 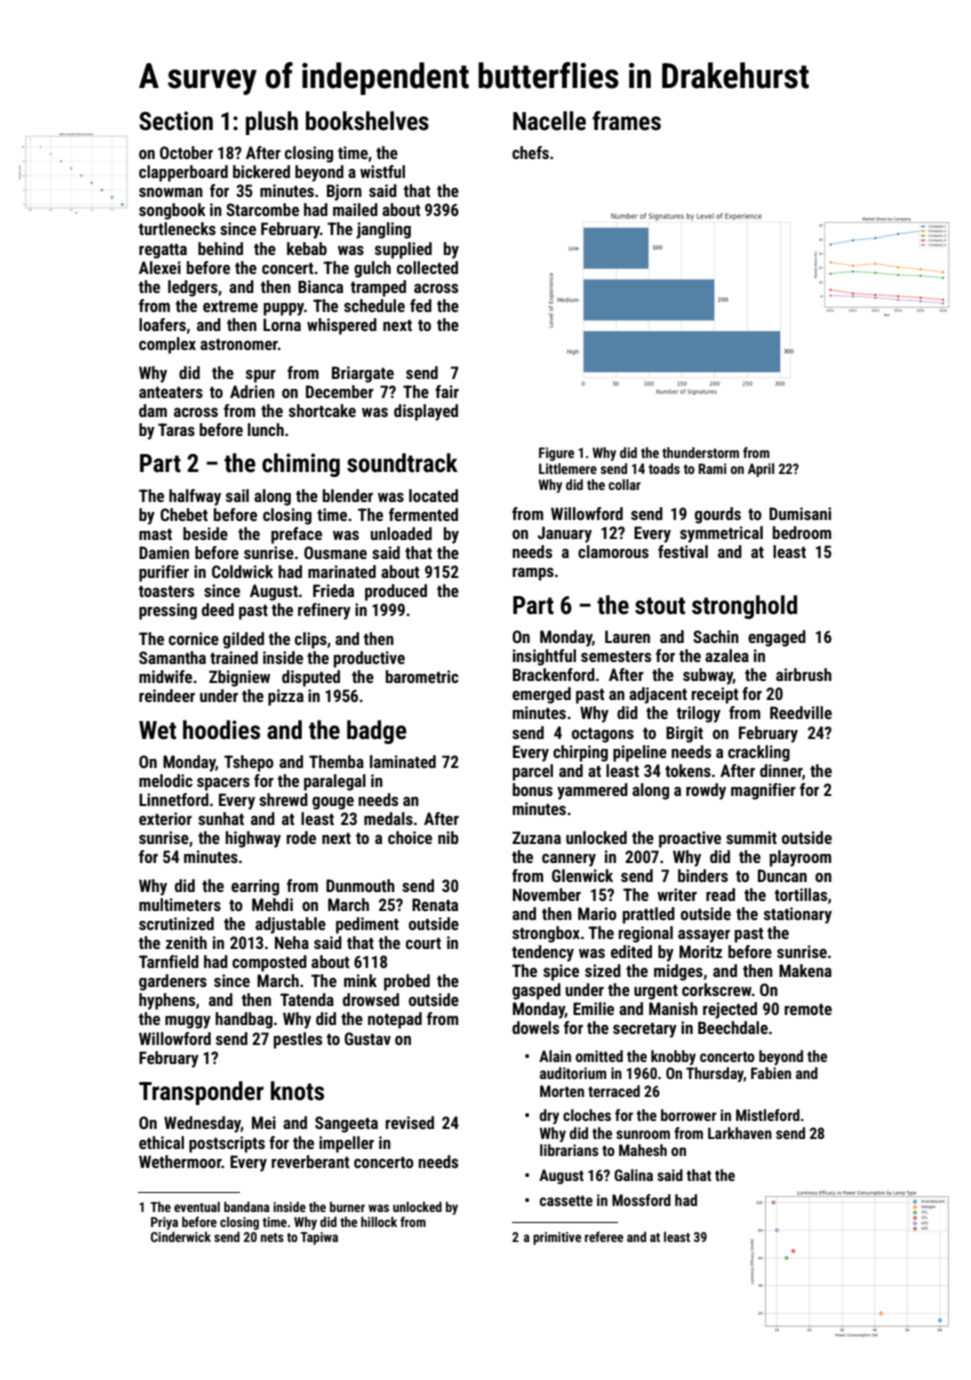 What do you see at coordinates (805, 970) in the document?
I see `Makena` at bounding box center [805, 970].
